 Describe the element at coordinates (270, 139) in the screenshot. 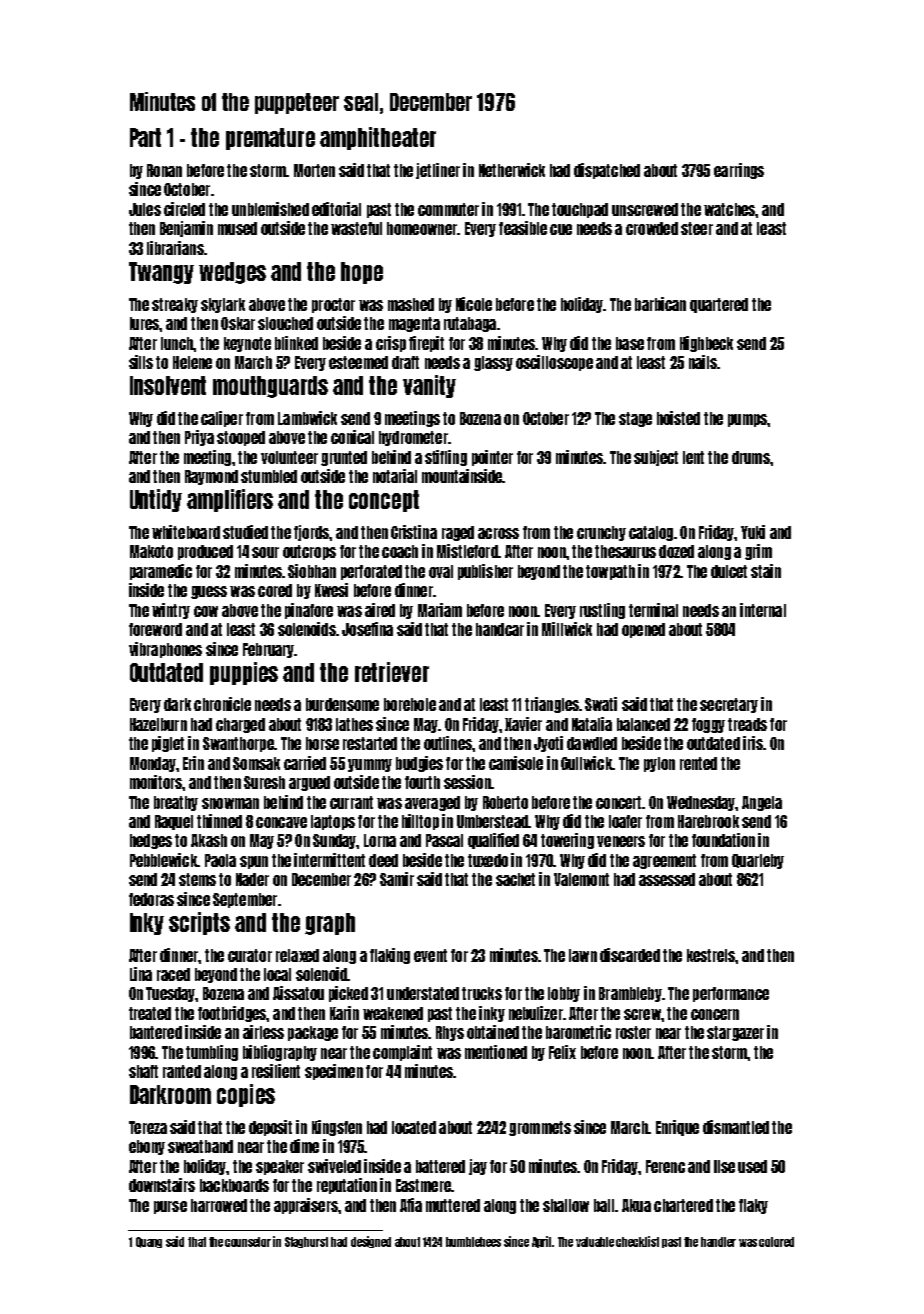

I see `premature` at that location.
